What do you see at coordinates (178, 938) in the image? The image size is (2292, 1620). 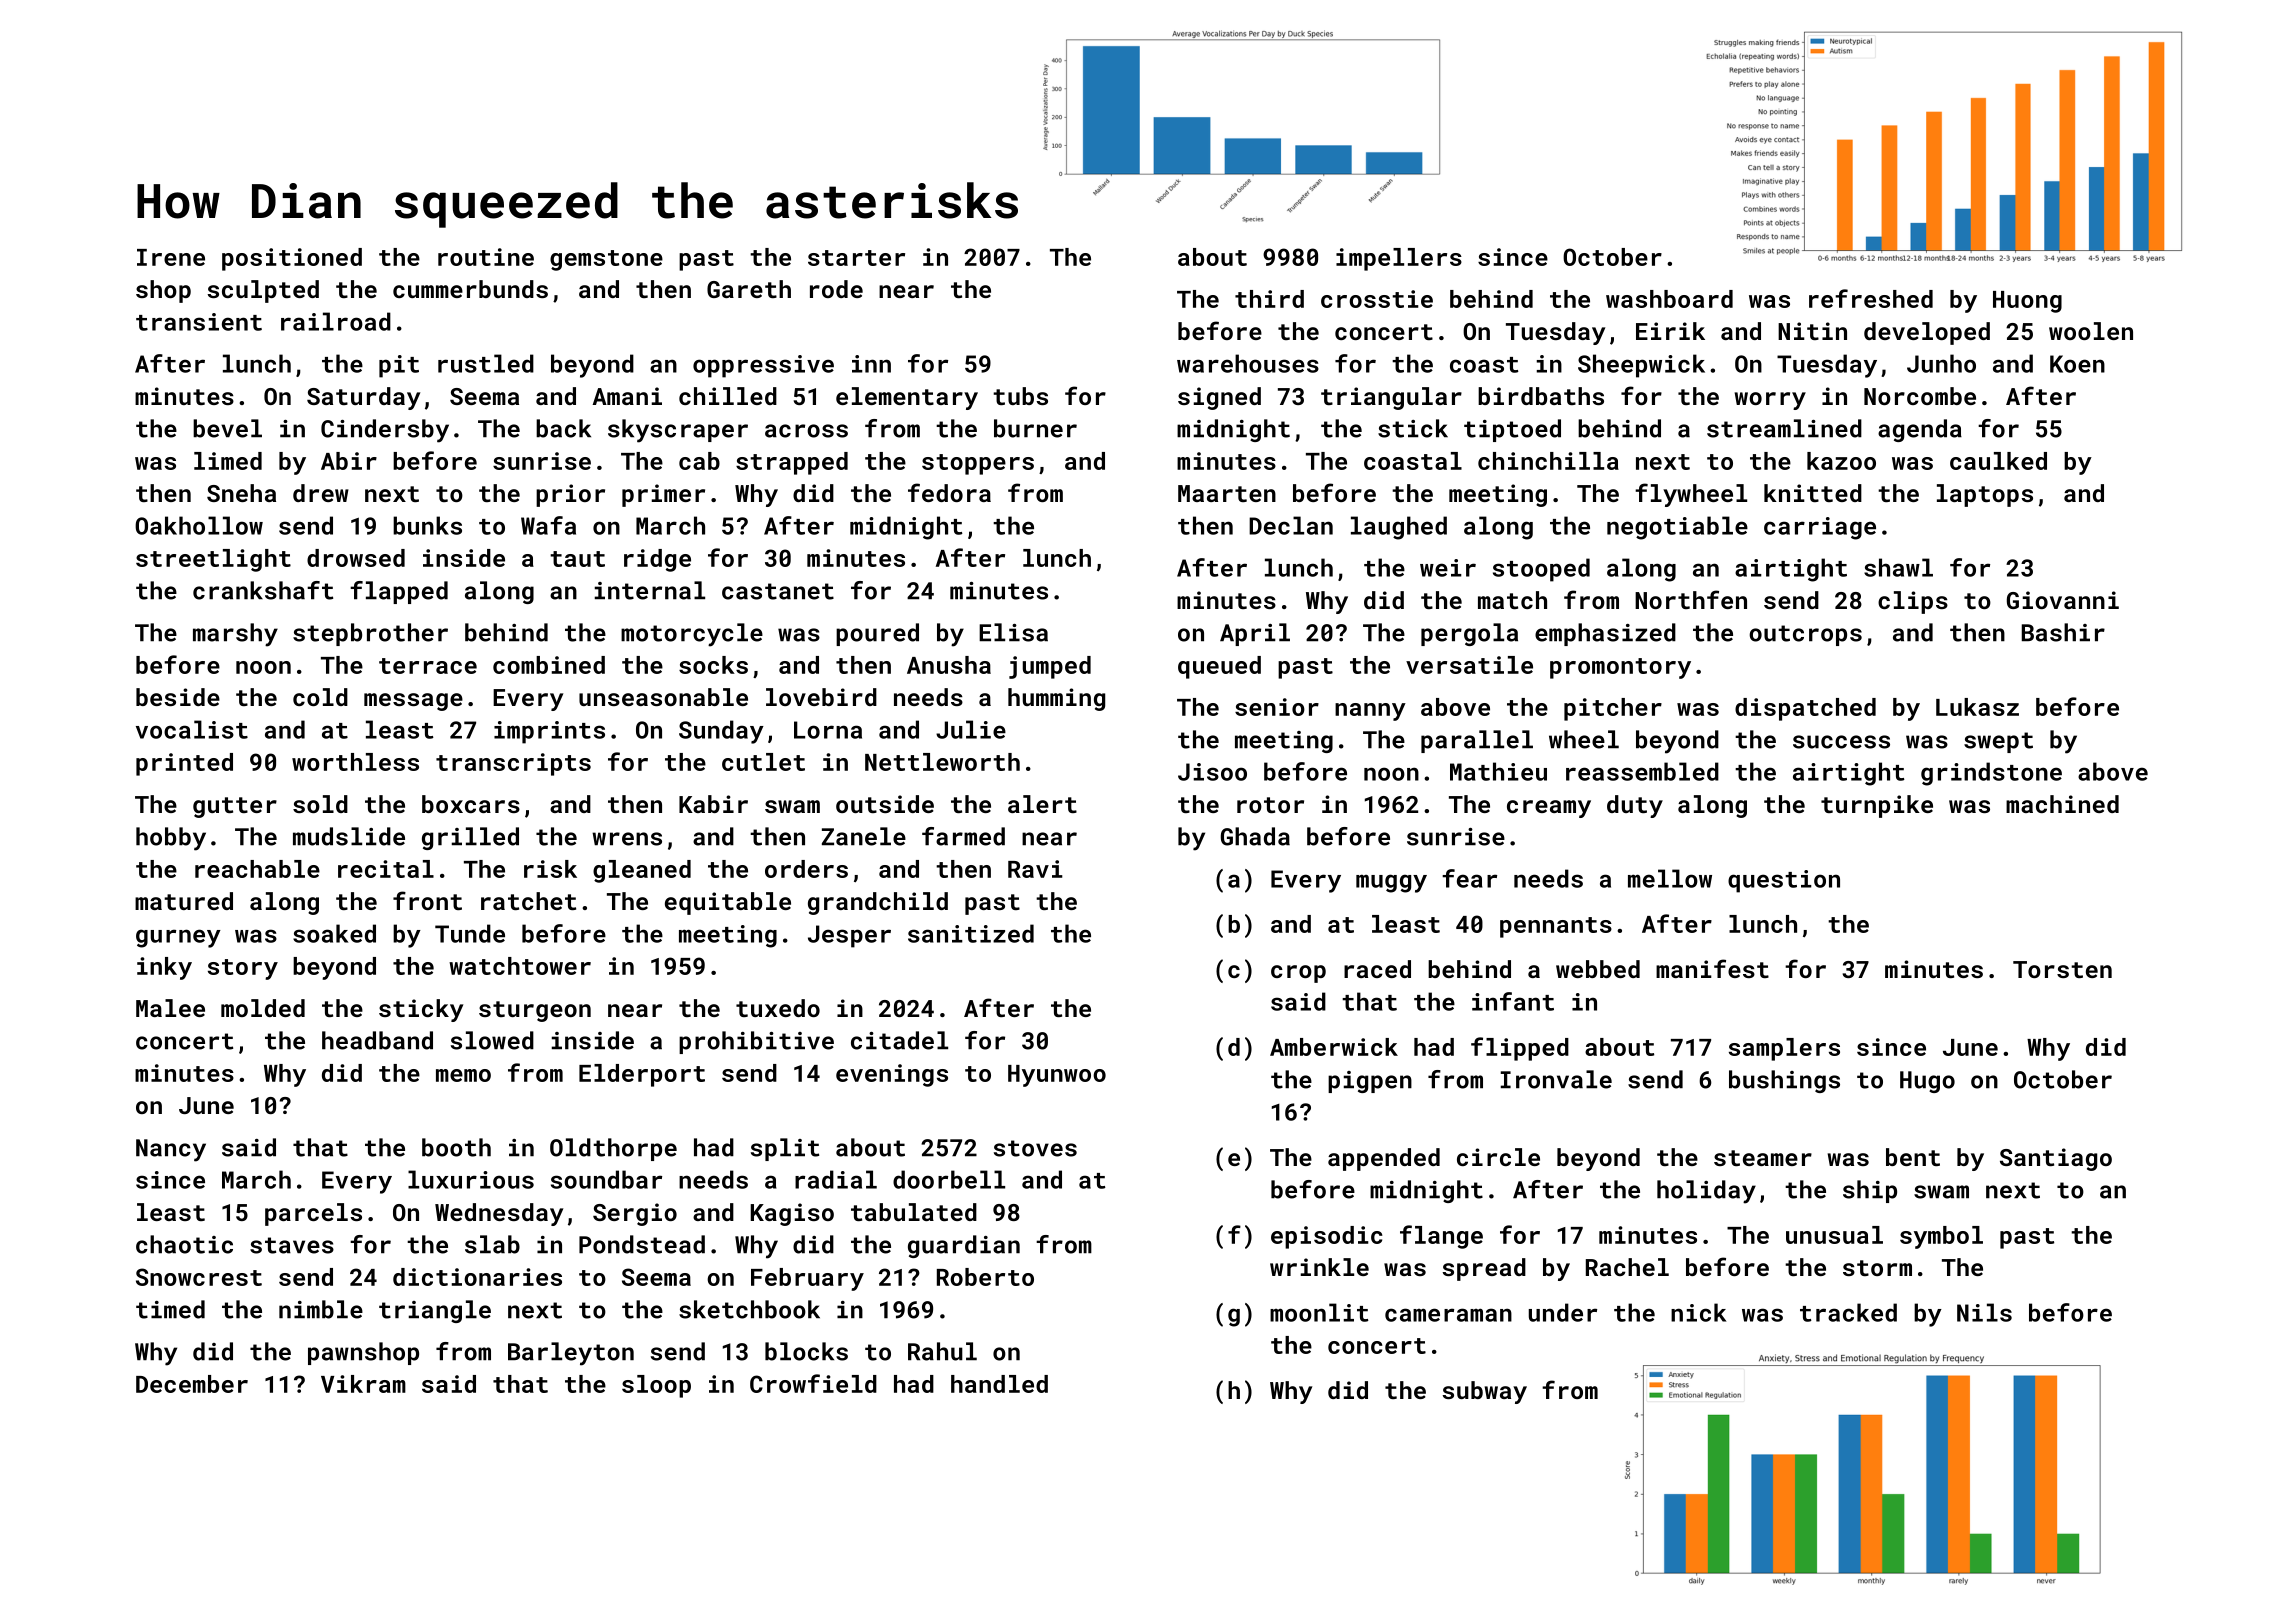 I see `gurney` at bounding box center [178, 938].
